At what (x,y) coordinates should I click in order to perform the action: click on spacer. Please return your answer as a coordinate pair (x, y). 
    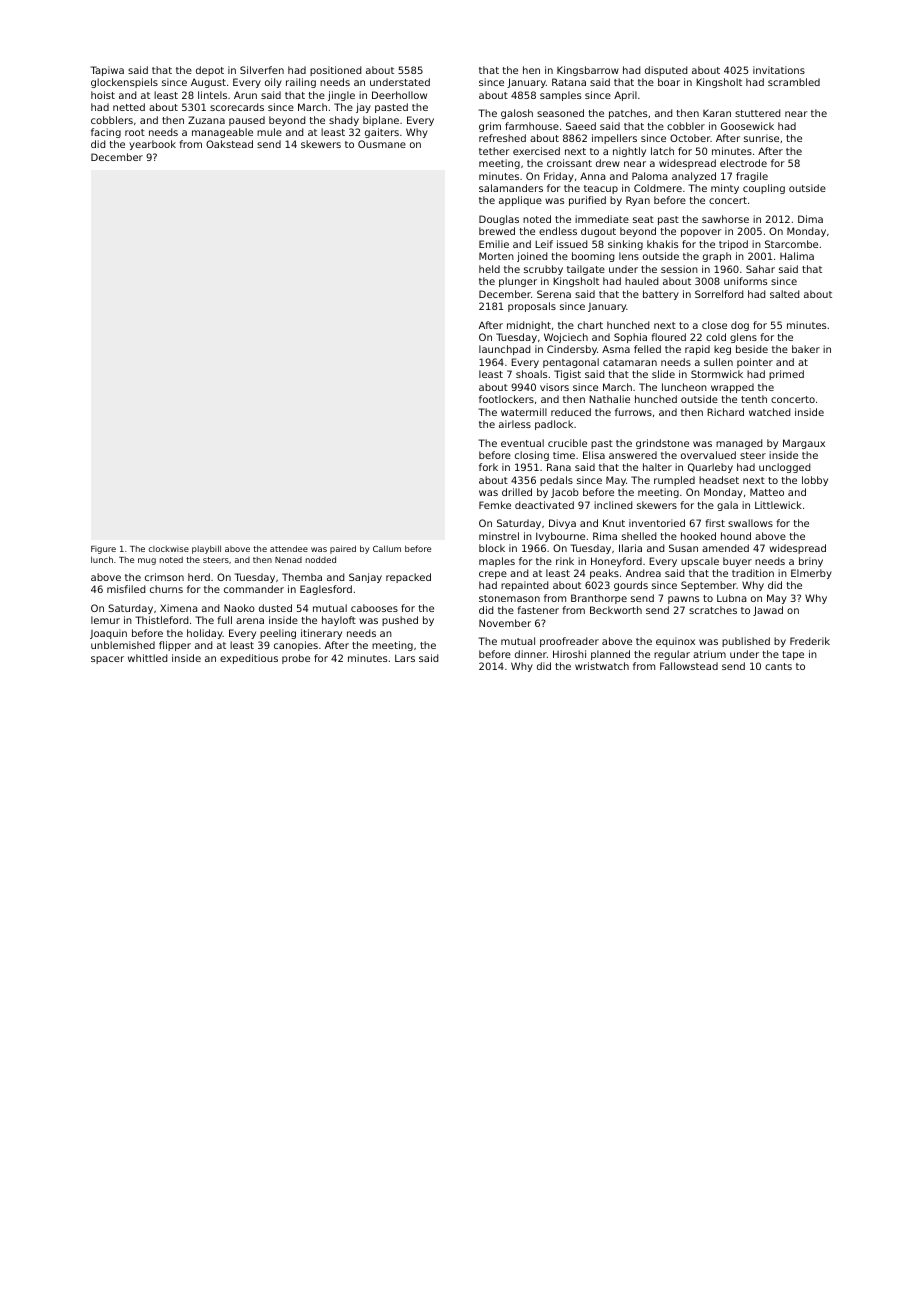
    Looking at the image, I should click on (107, 660).
